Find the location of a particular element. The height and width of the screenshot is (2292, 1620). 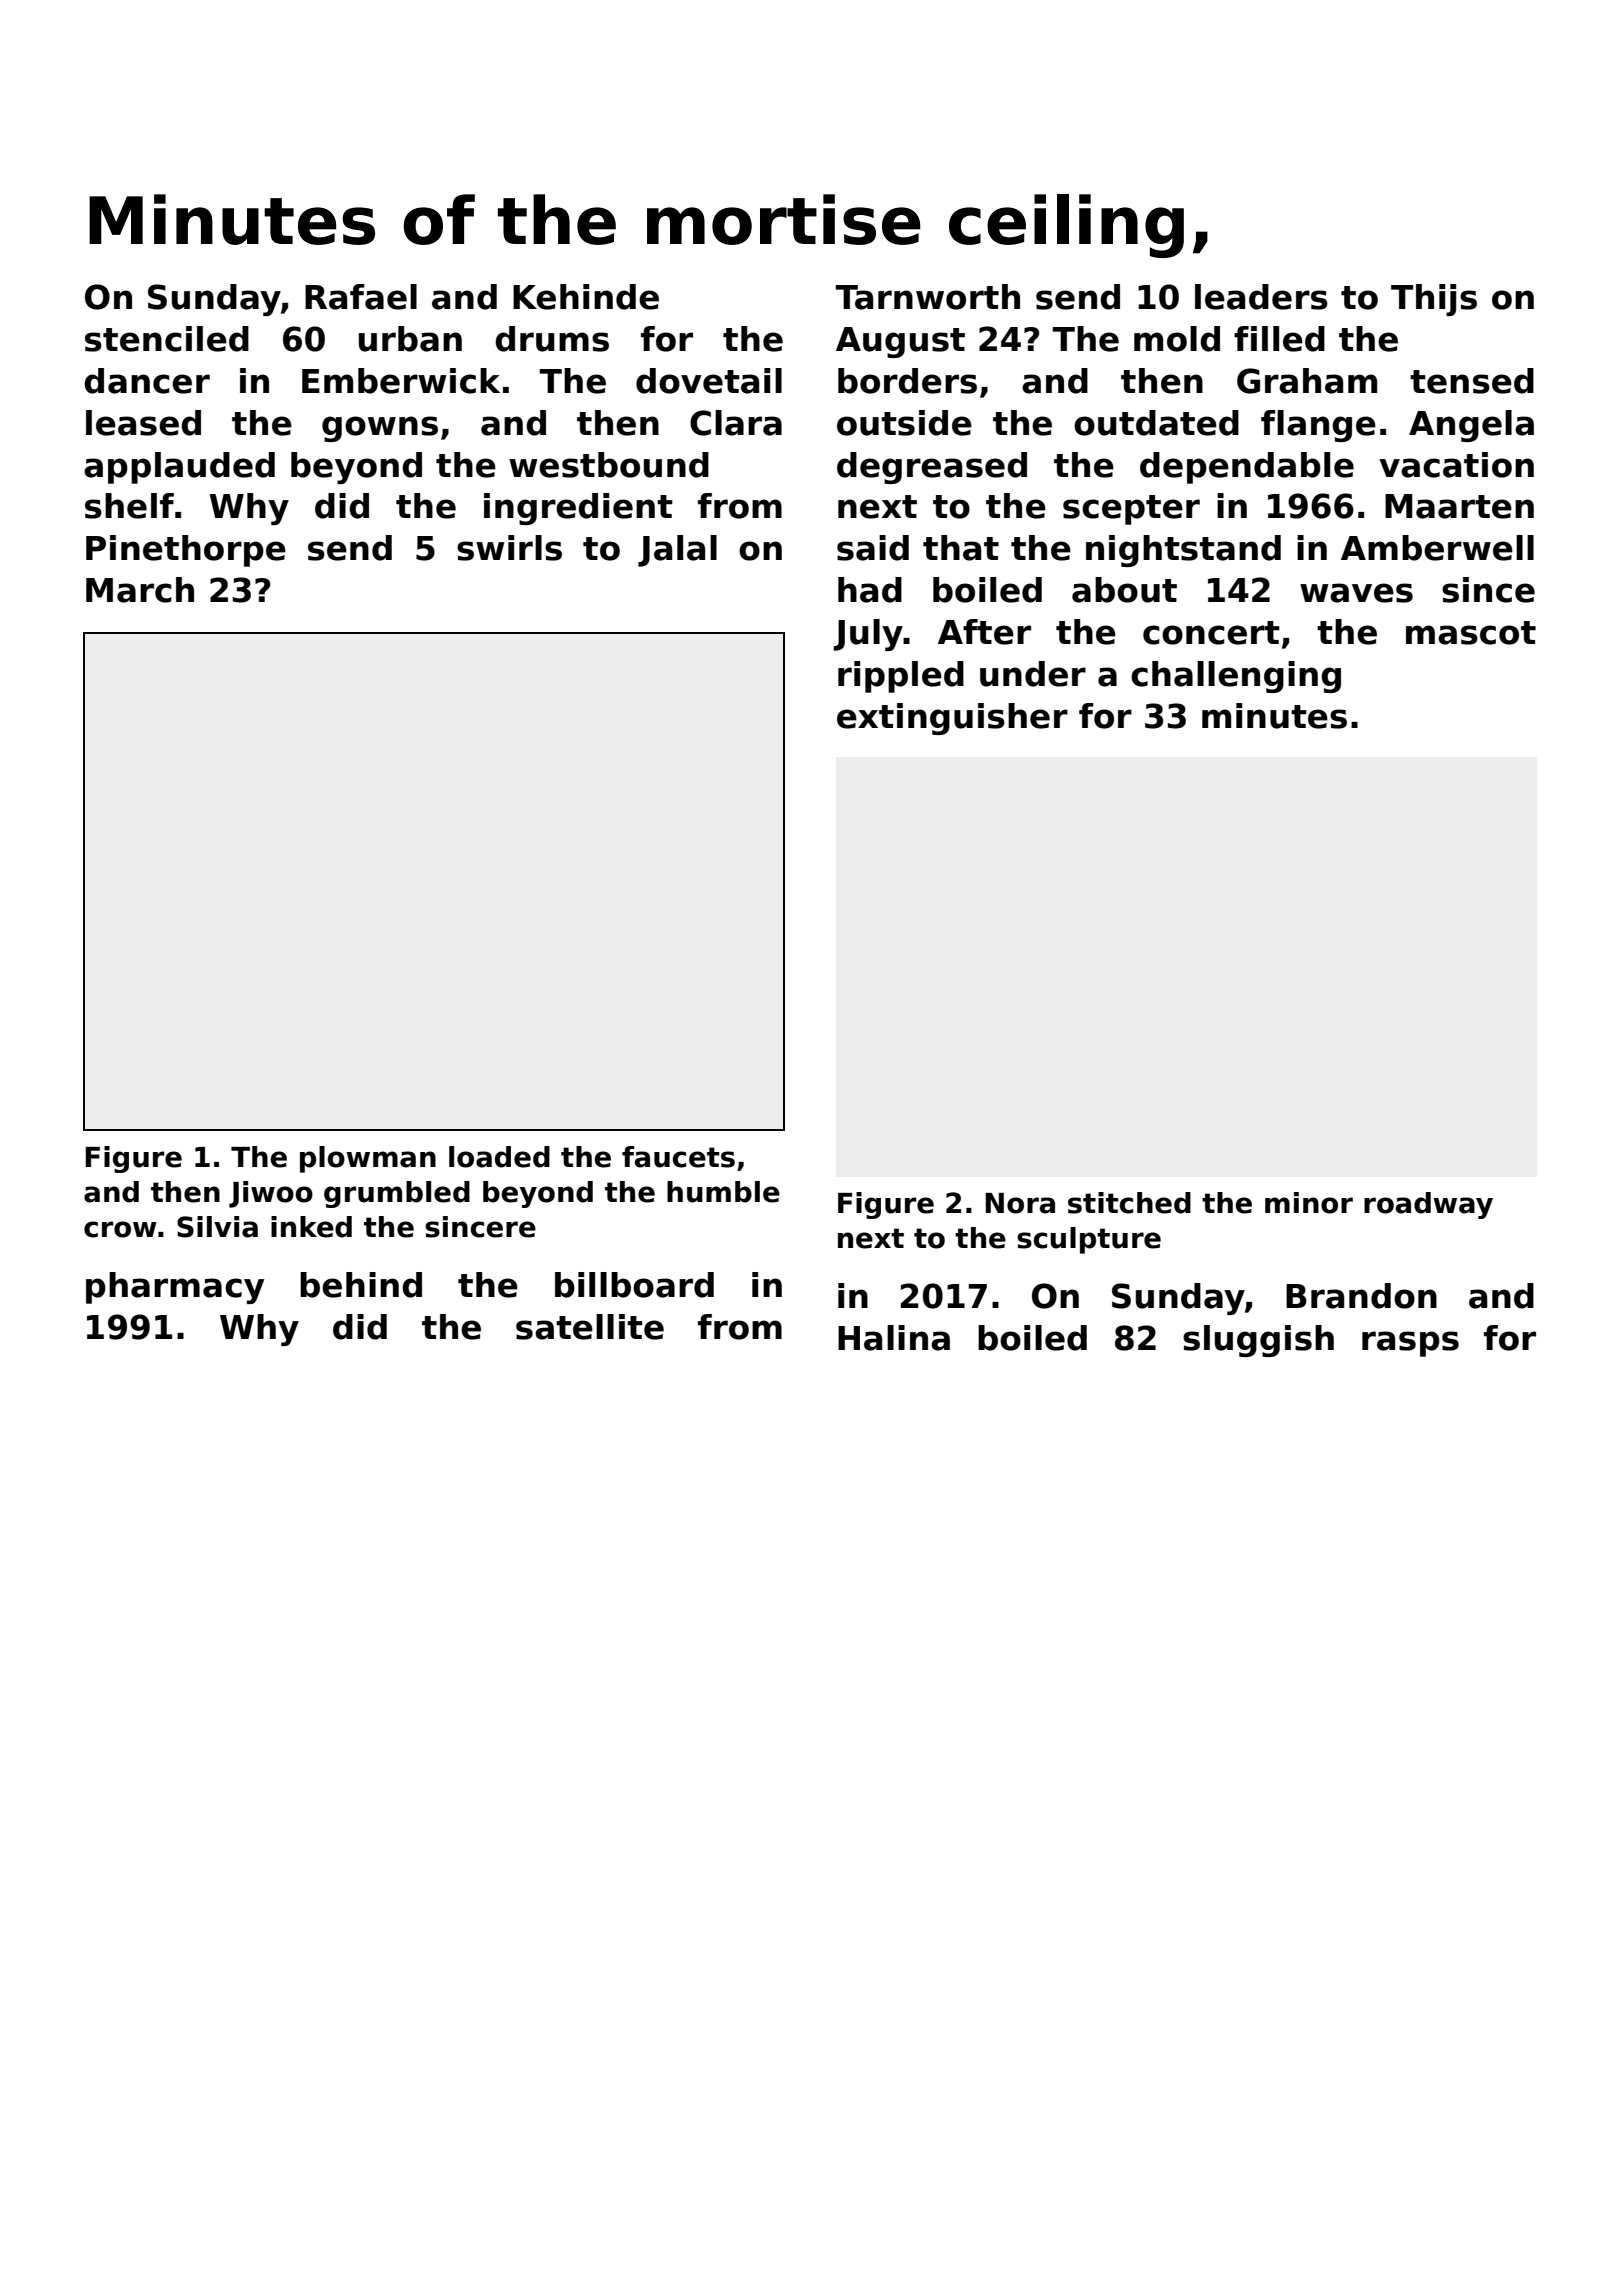

sluggish is located at coordinates (1258, 1341).
